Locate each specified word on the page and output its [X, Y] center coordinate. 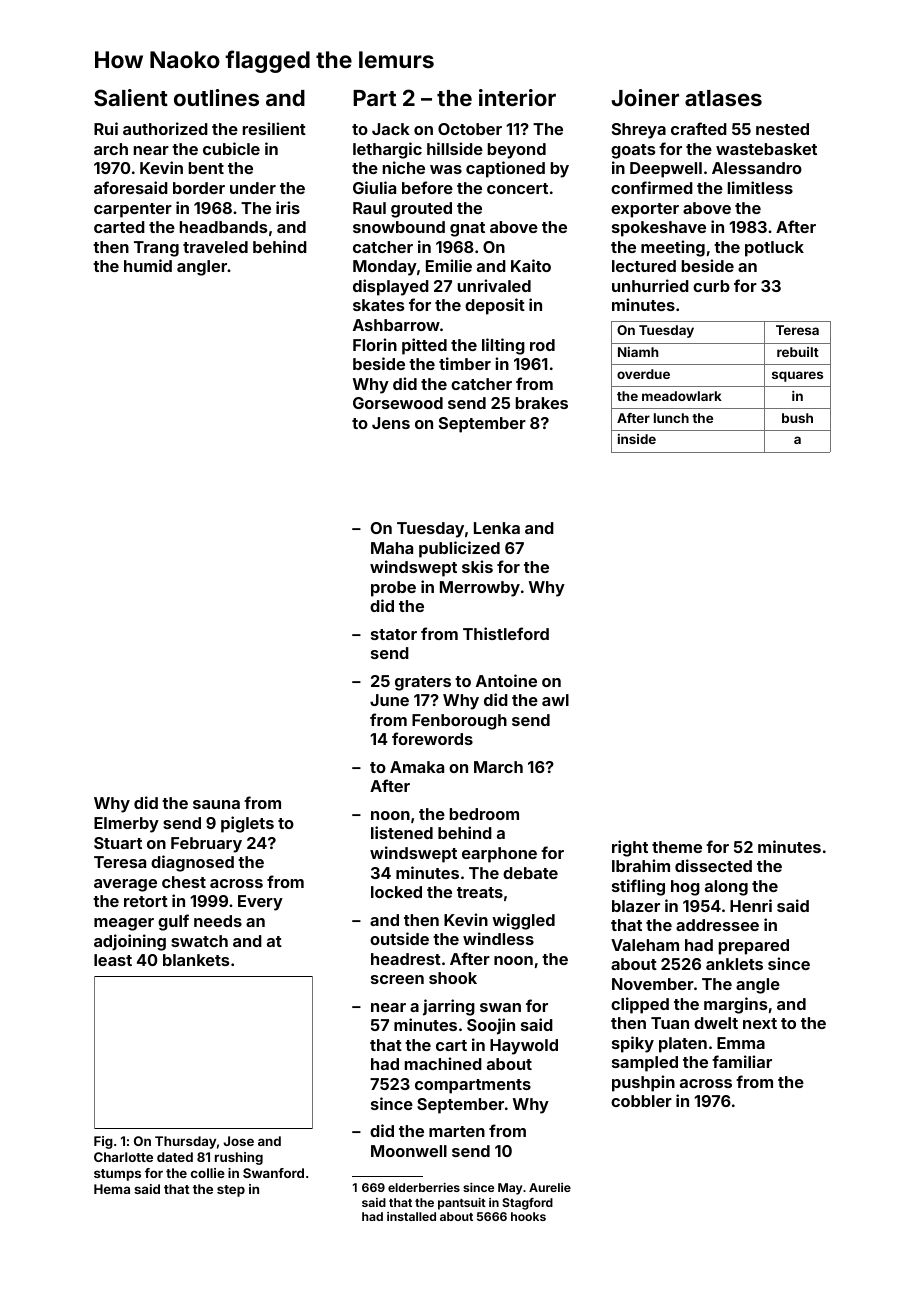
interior [517, 97]
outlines [216, 97]
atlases [723, 98]
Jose [238, 1141]
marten [457, 1131]
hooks [528, 1216]
